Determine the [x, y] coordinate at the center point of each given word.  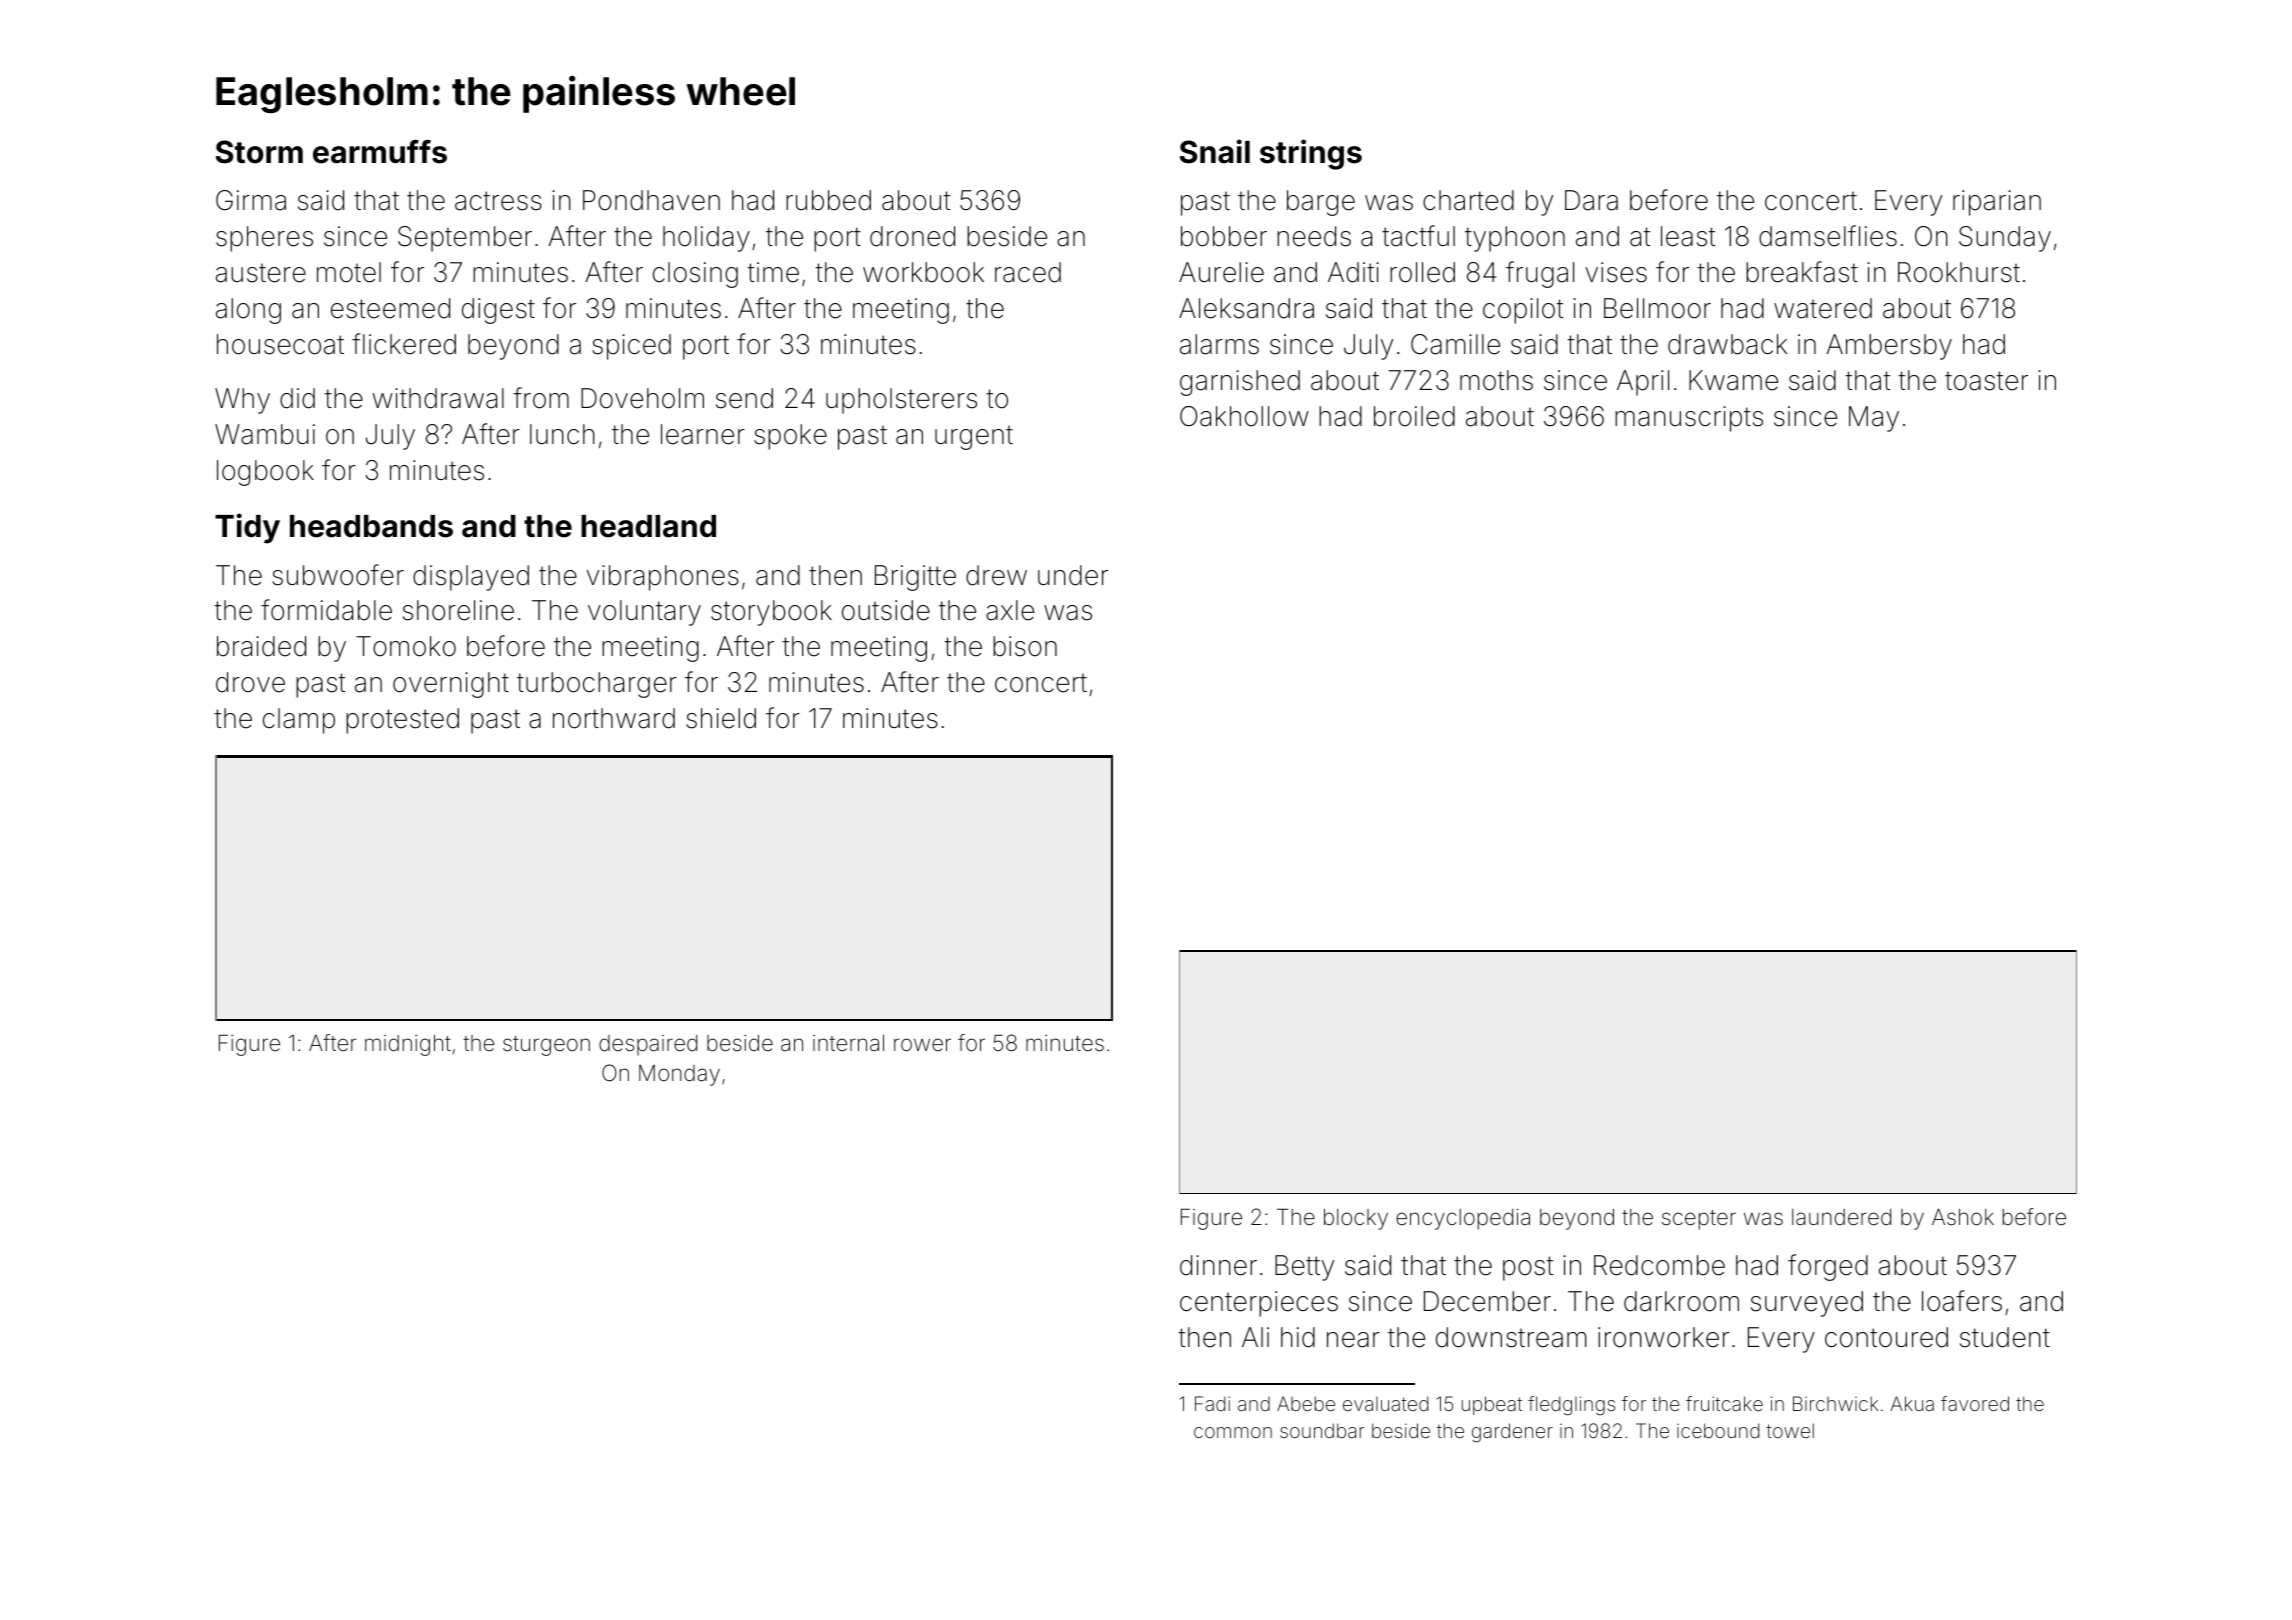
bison [1025, 646]
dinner [1218, 1265]
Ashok [1963, 1217]
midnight [408, 1045]
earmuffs [380, 152]
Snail [1215, 151]
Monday [679, 1075]
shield [721, 718]
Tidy [247, 528]
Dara [1591, 200]
